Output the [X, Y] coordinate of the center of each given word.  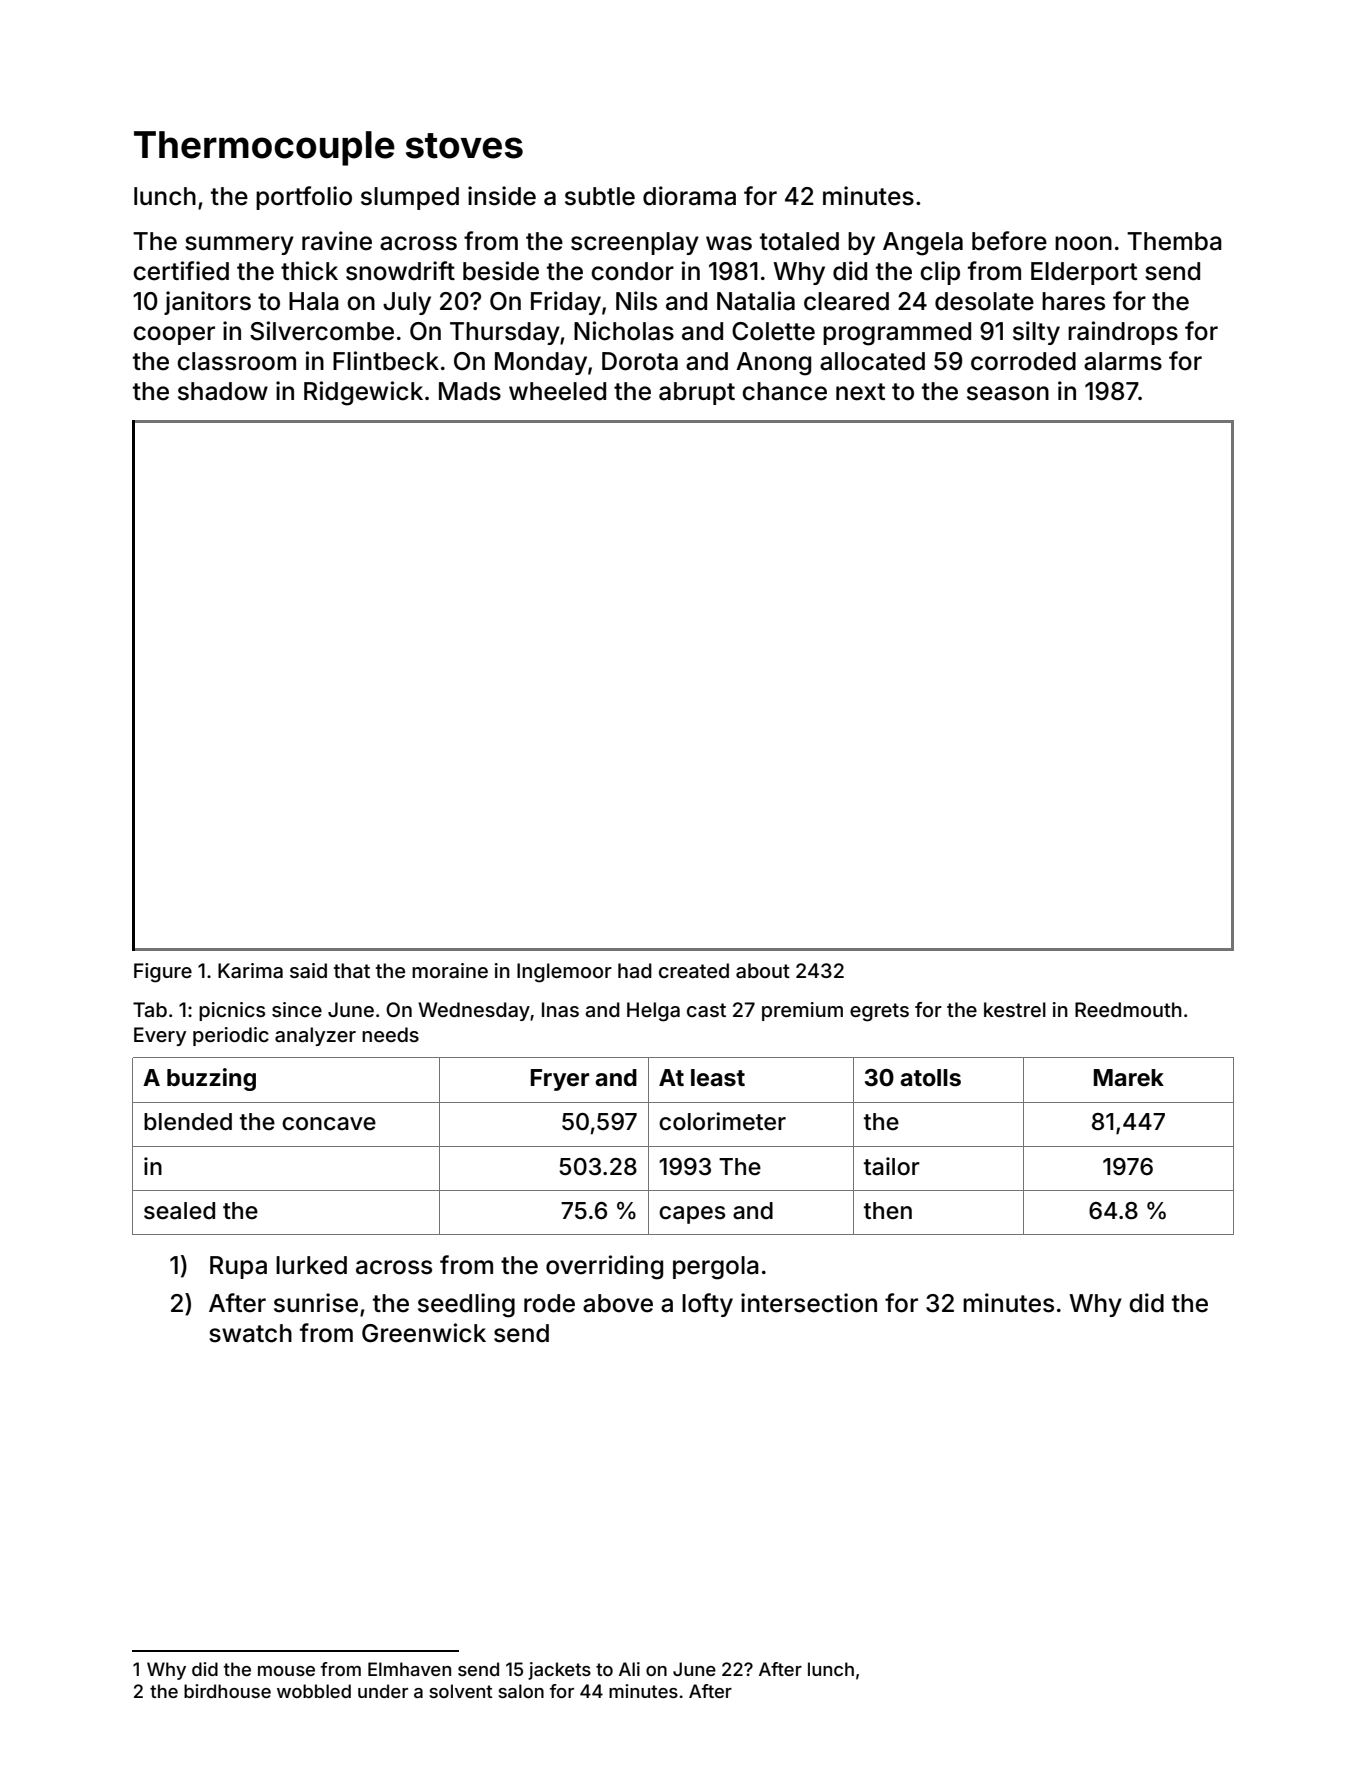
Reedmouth [1128, 1009]
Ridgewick [363, 393]
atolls [930, 1078]
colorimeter [722, 1121]
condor [632, 271]
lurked [311, 1265]
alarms [1123, 361]
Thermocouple [264, 148]
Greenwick [424, 1333]
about [763, 970]
